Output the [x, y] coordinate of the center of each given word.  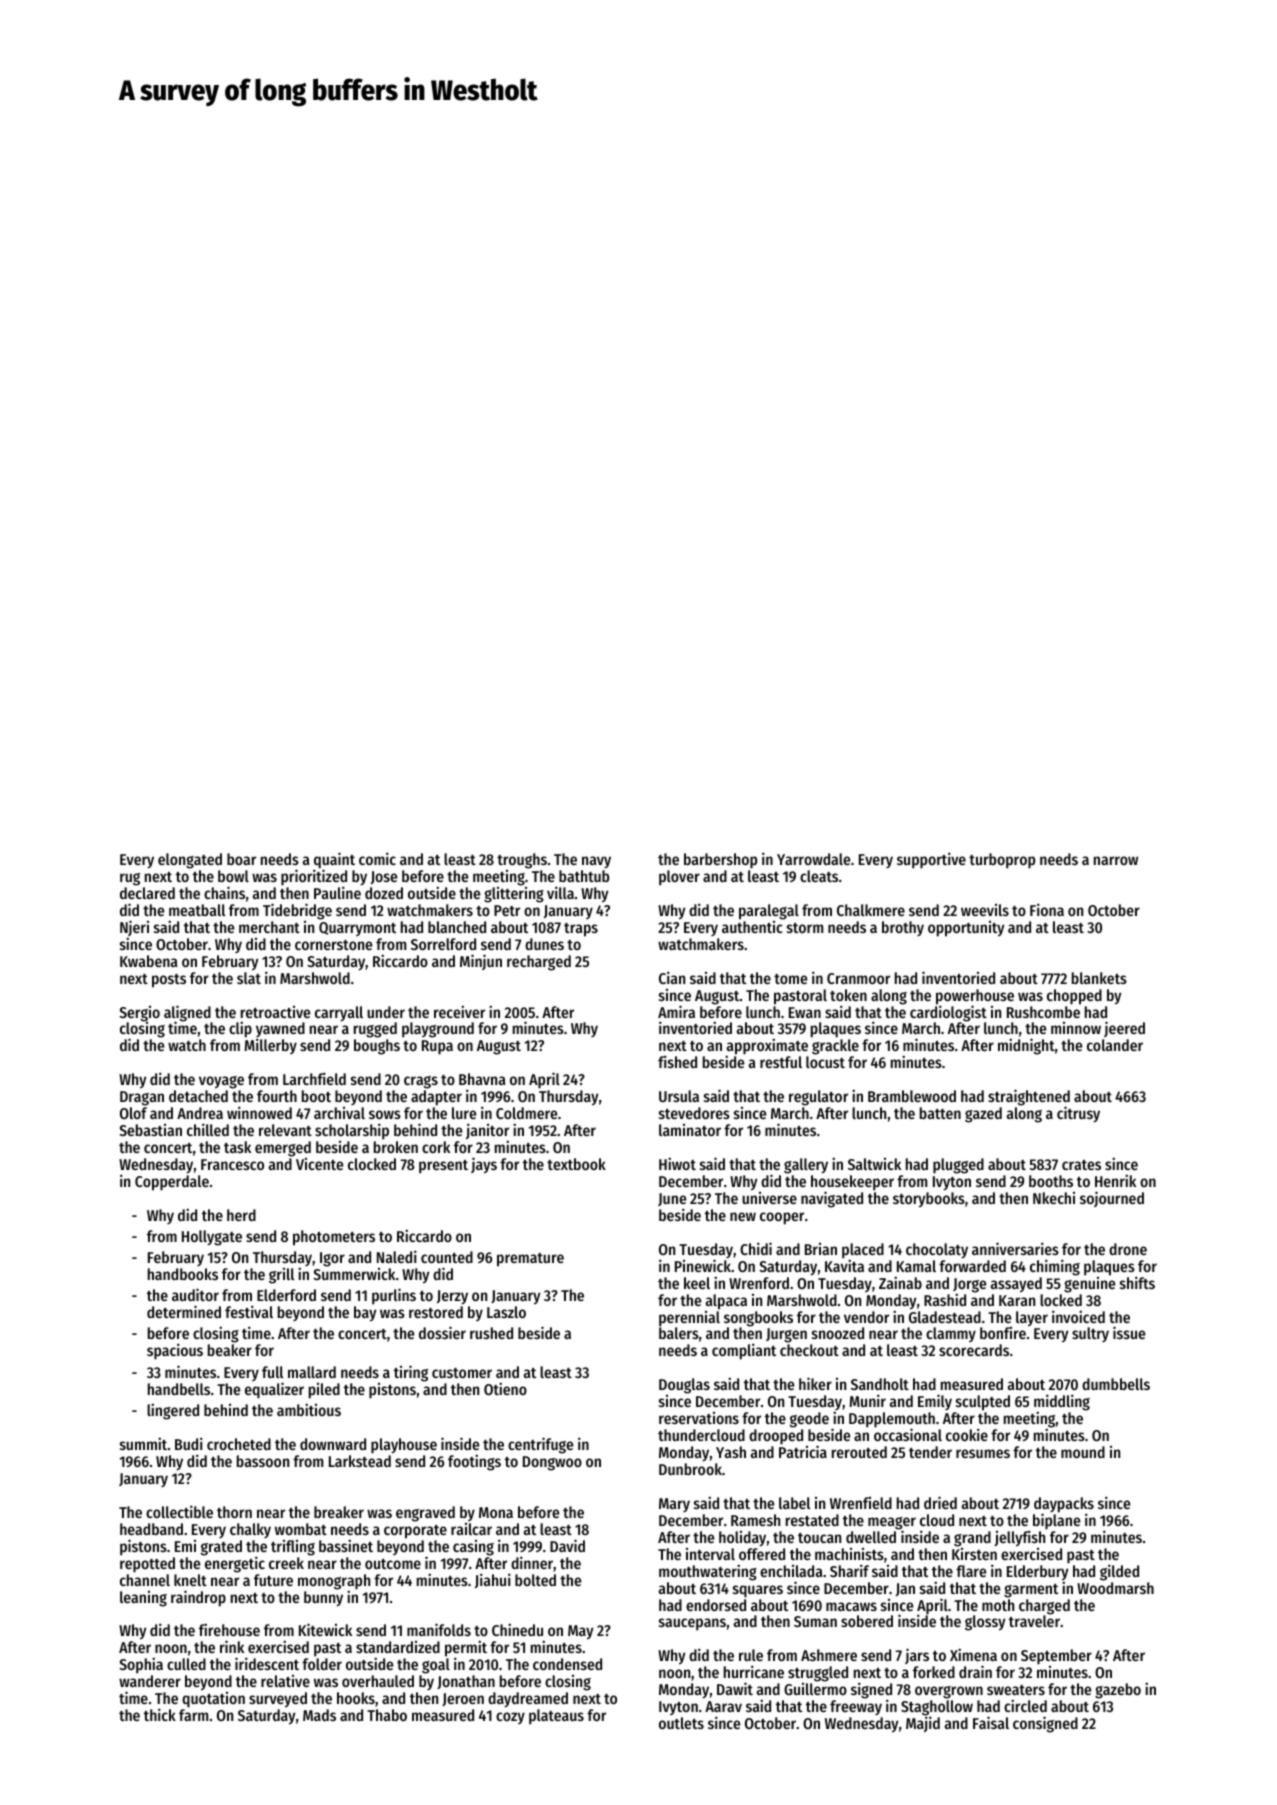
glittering [514, 895]
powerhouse [975, 997]
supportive [931, 860]
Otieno [505, 1388]
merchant [269, 927]
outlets [681, 1723]
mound [1083, 1452]
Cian [672, 977]
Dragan [142, 1098]
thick [160, 1714]
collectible [179, 1511]
